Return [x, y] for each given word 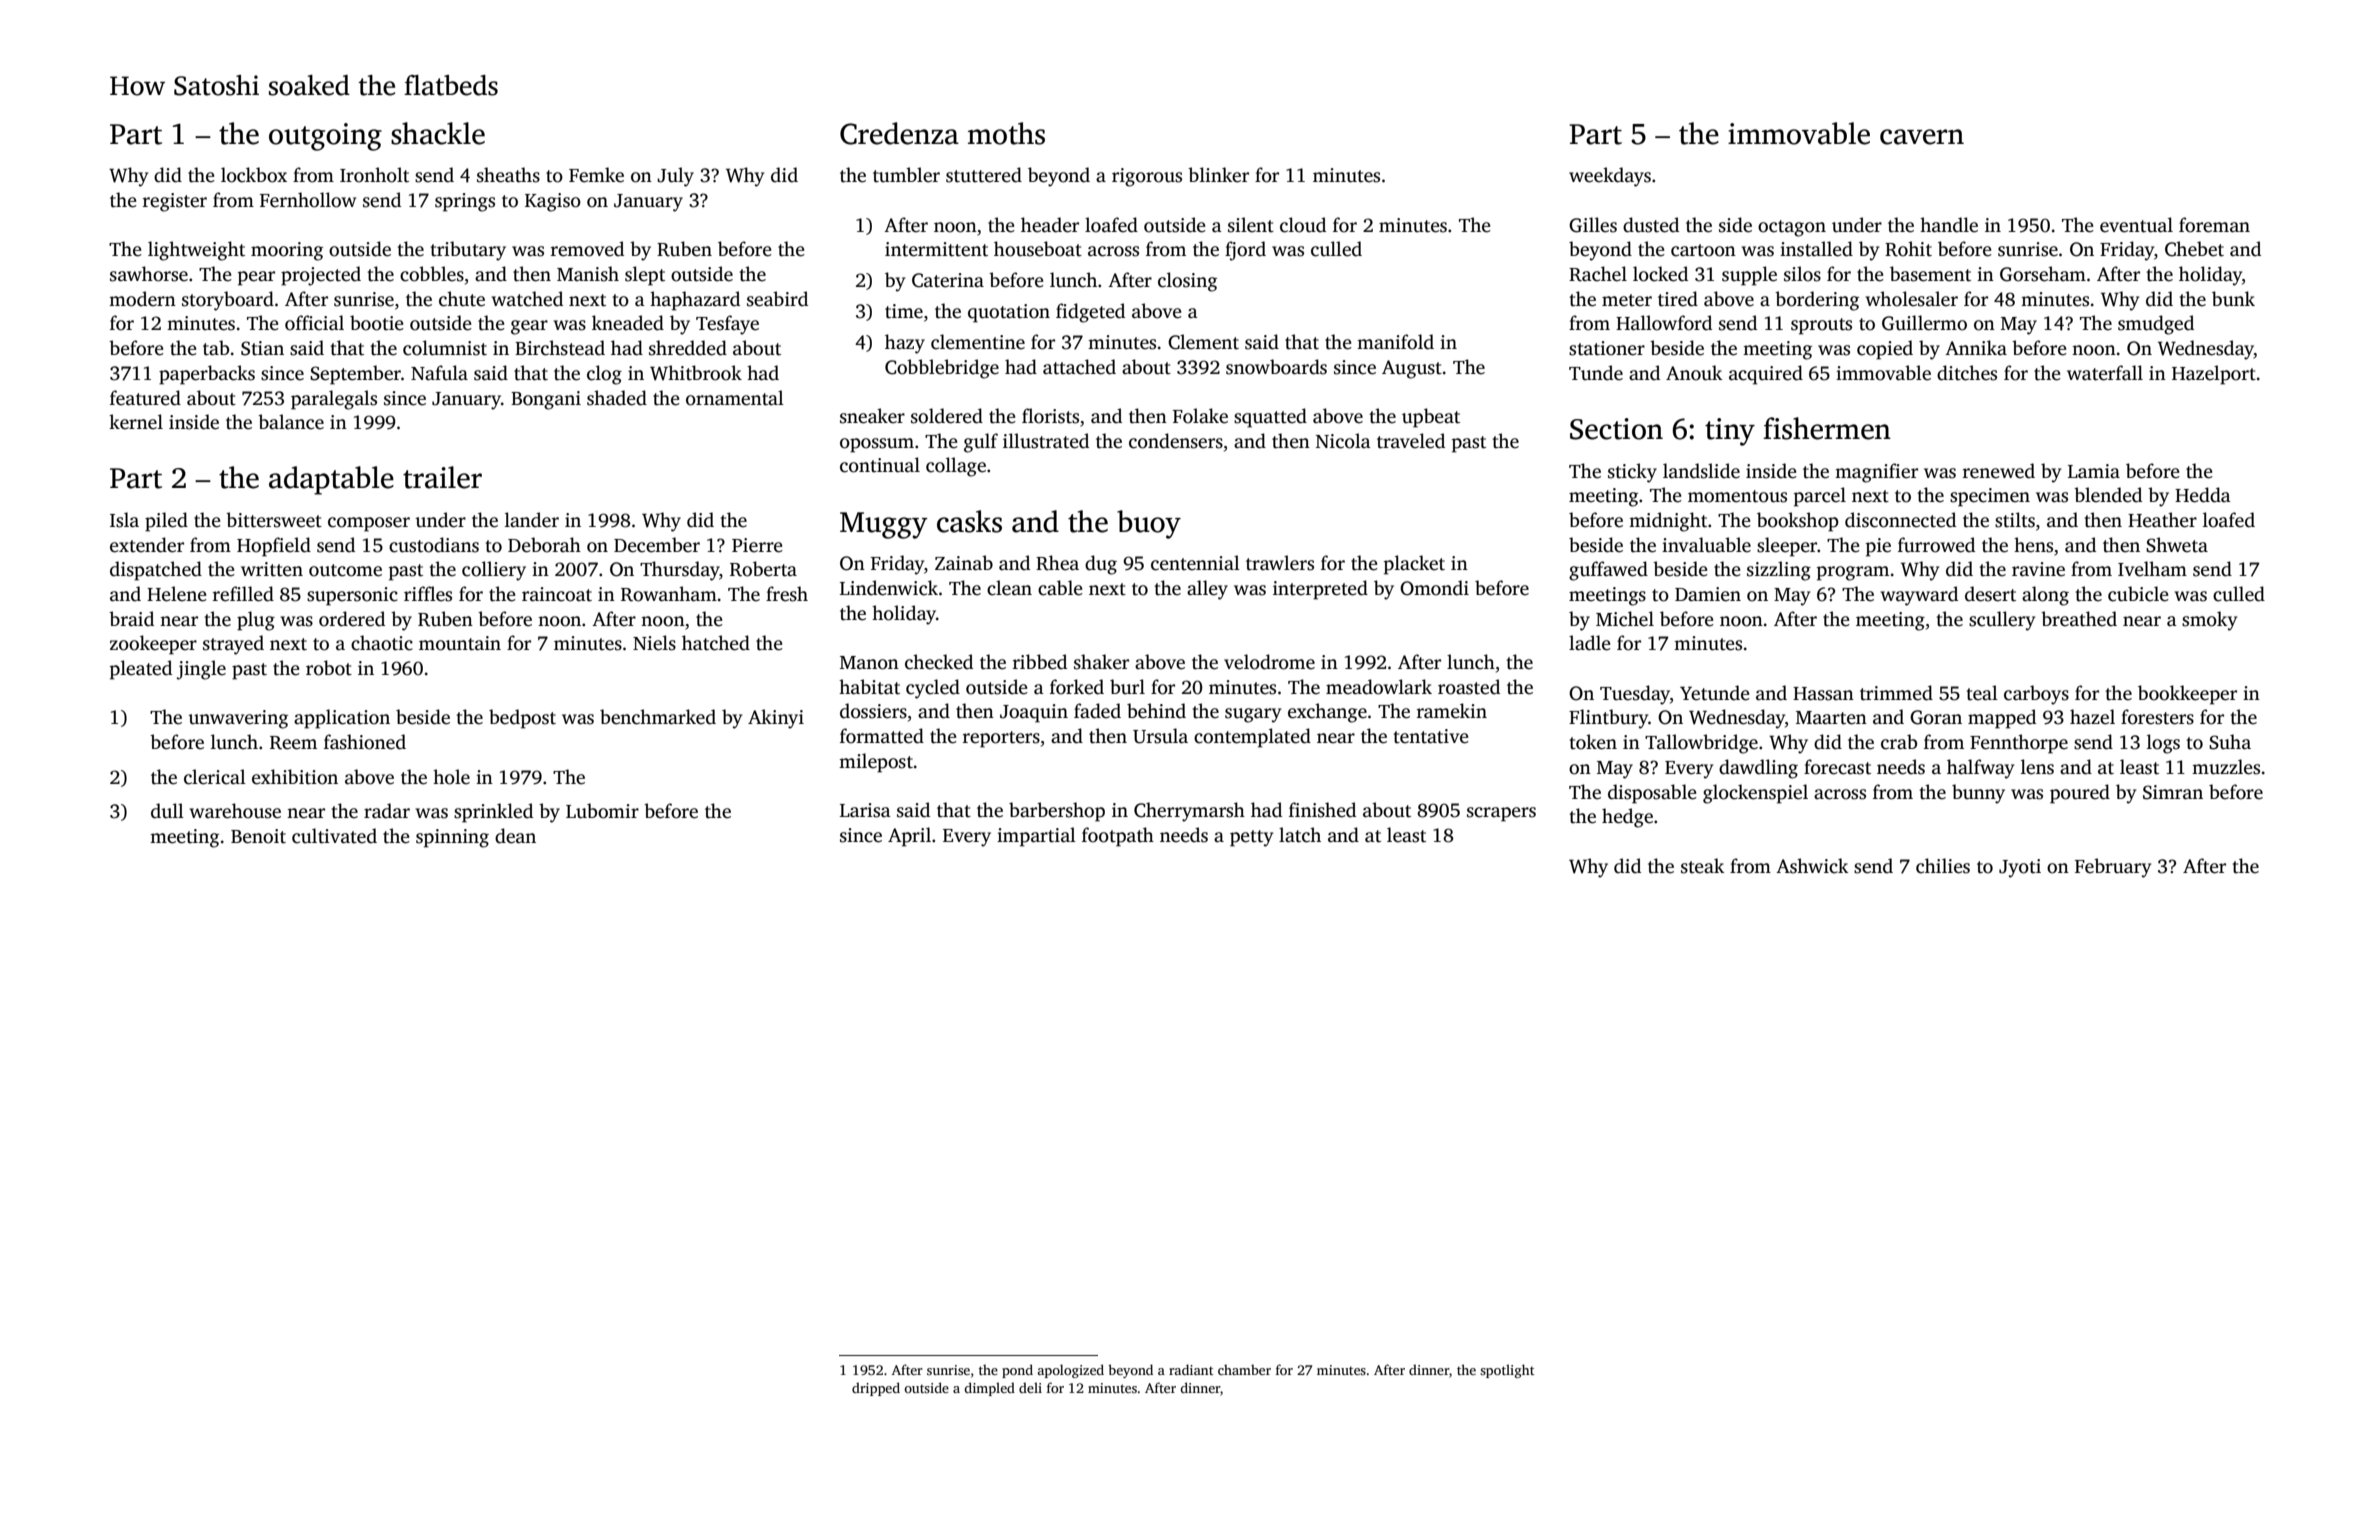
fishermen [1827, 428]
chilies [1943, 866]
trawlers [1280, 563]
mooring [287, 251]
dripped [876, 1389]
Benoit [258, 836]
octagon [1792, 228]
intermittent [936, 249]
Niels [654, 643]
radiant [1191, 1369]
